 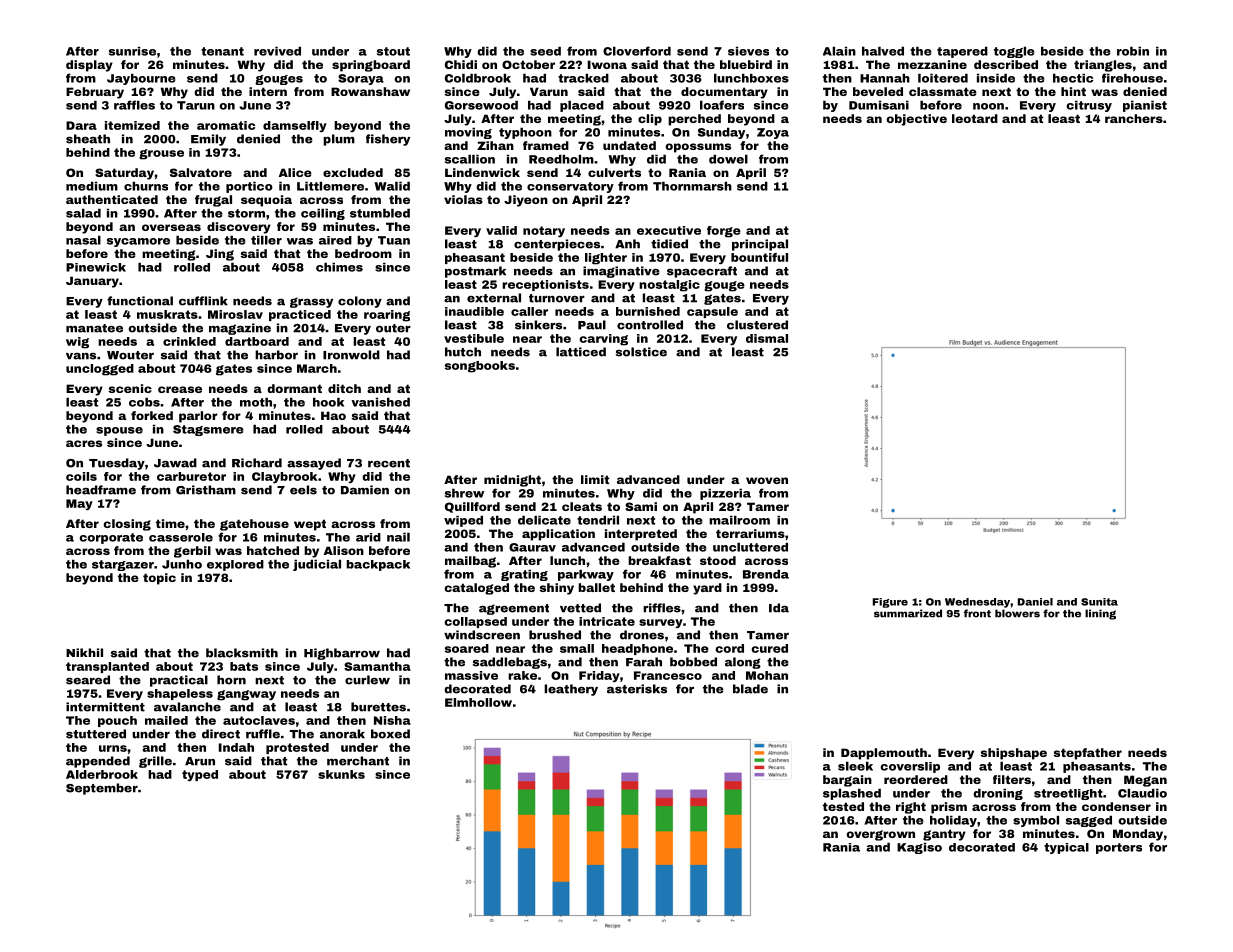 I want to click on hutch, so click(x=463, y=352).
